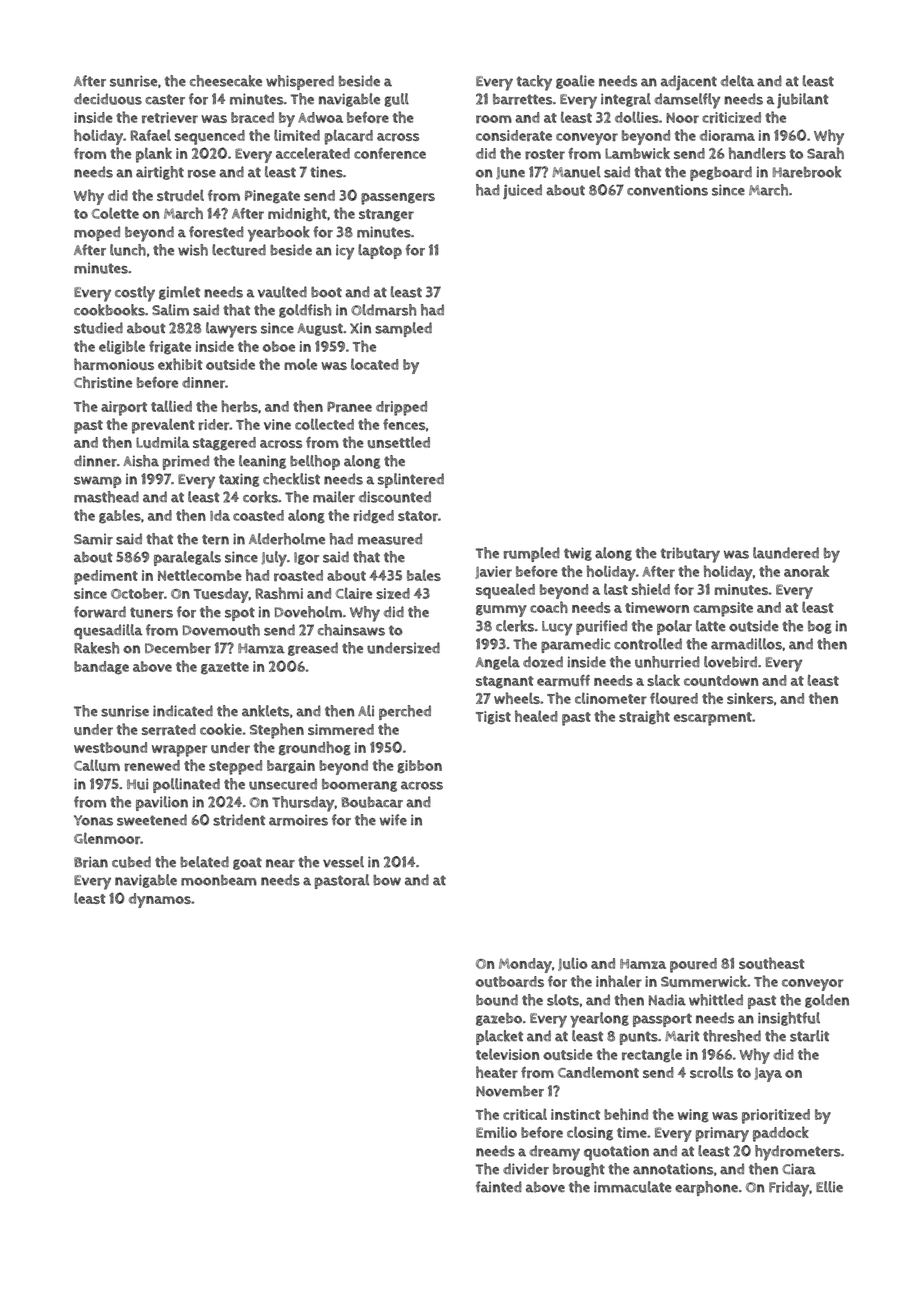 This screenshot has width=924, height=1308. What do you see at coordinates (499, 1187) in the screenshot?
I see `fainted` at bounding box center [499, 1187].
